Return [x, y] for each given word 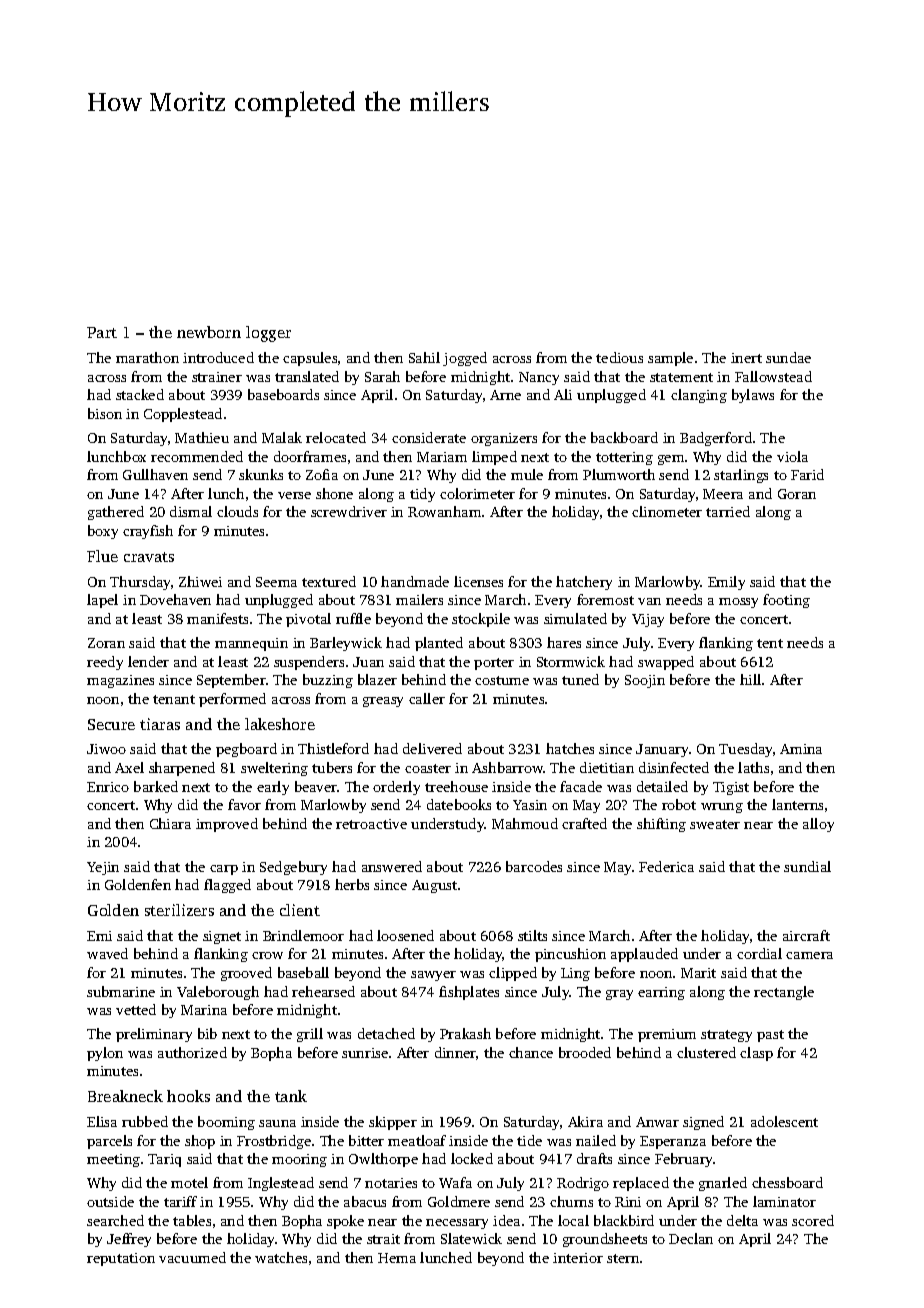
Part [102, 332]
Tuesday [745, 750]
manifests [217, 618]
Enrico [108, 787]
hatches [570, 748]
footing [786, 601]
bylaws [753, 396]
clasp [756, 1054]
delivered [432, 748]
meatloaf [417, 1140]
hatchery [584, 583]
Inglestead [281, 1184]
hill [750, 679]
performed [232, 700]
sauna [277, 1123]
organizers [504, 439]
